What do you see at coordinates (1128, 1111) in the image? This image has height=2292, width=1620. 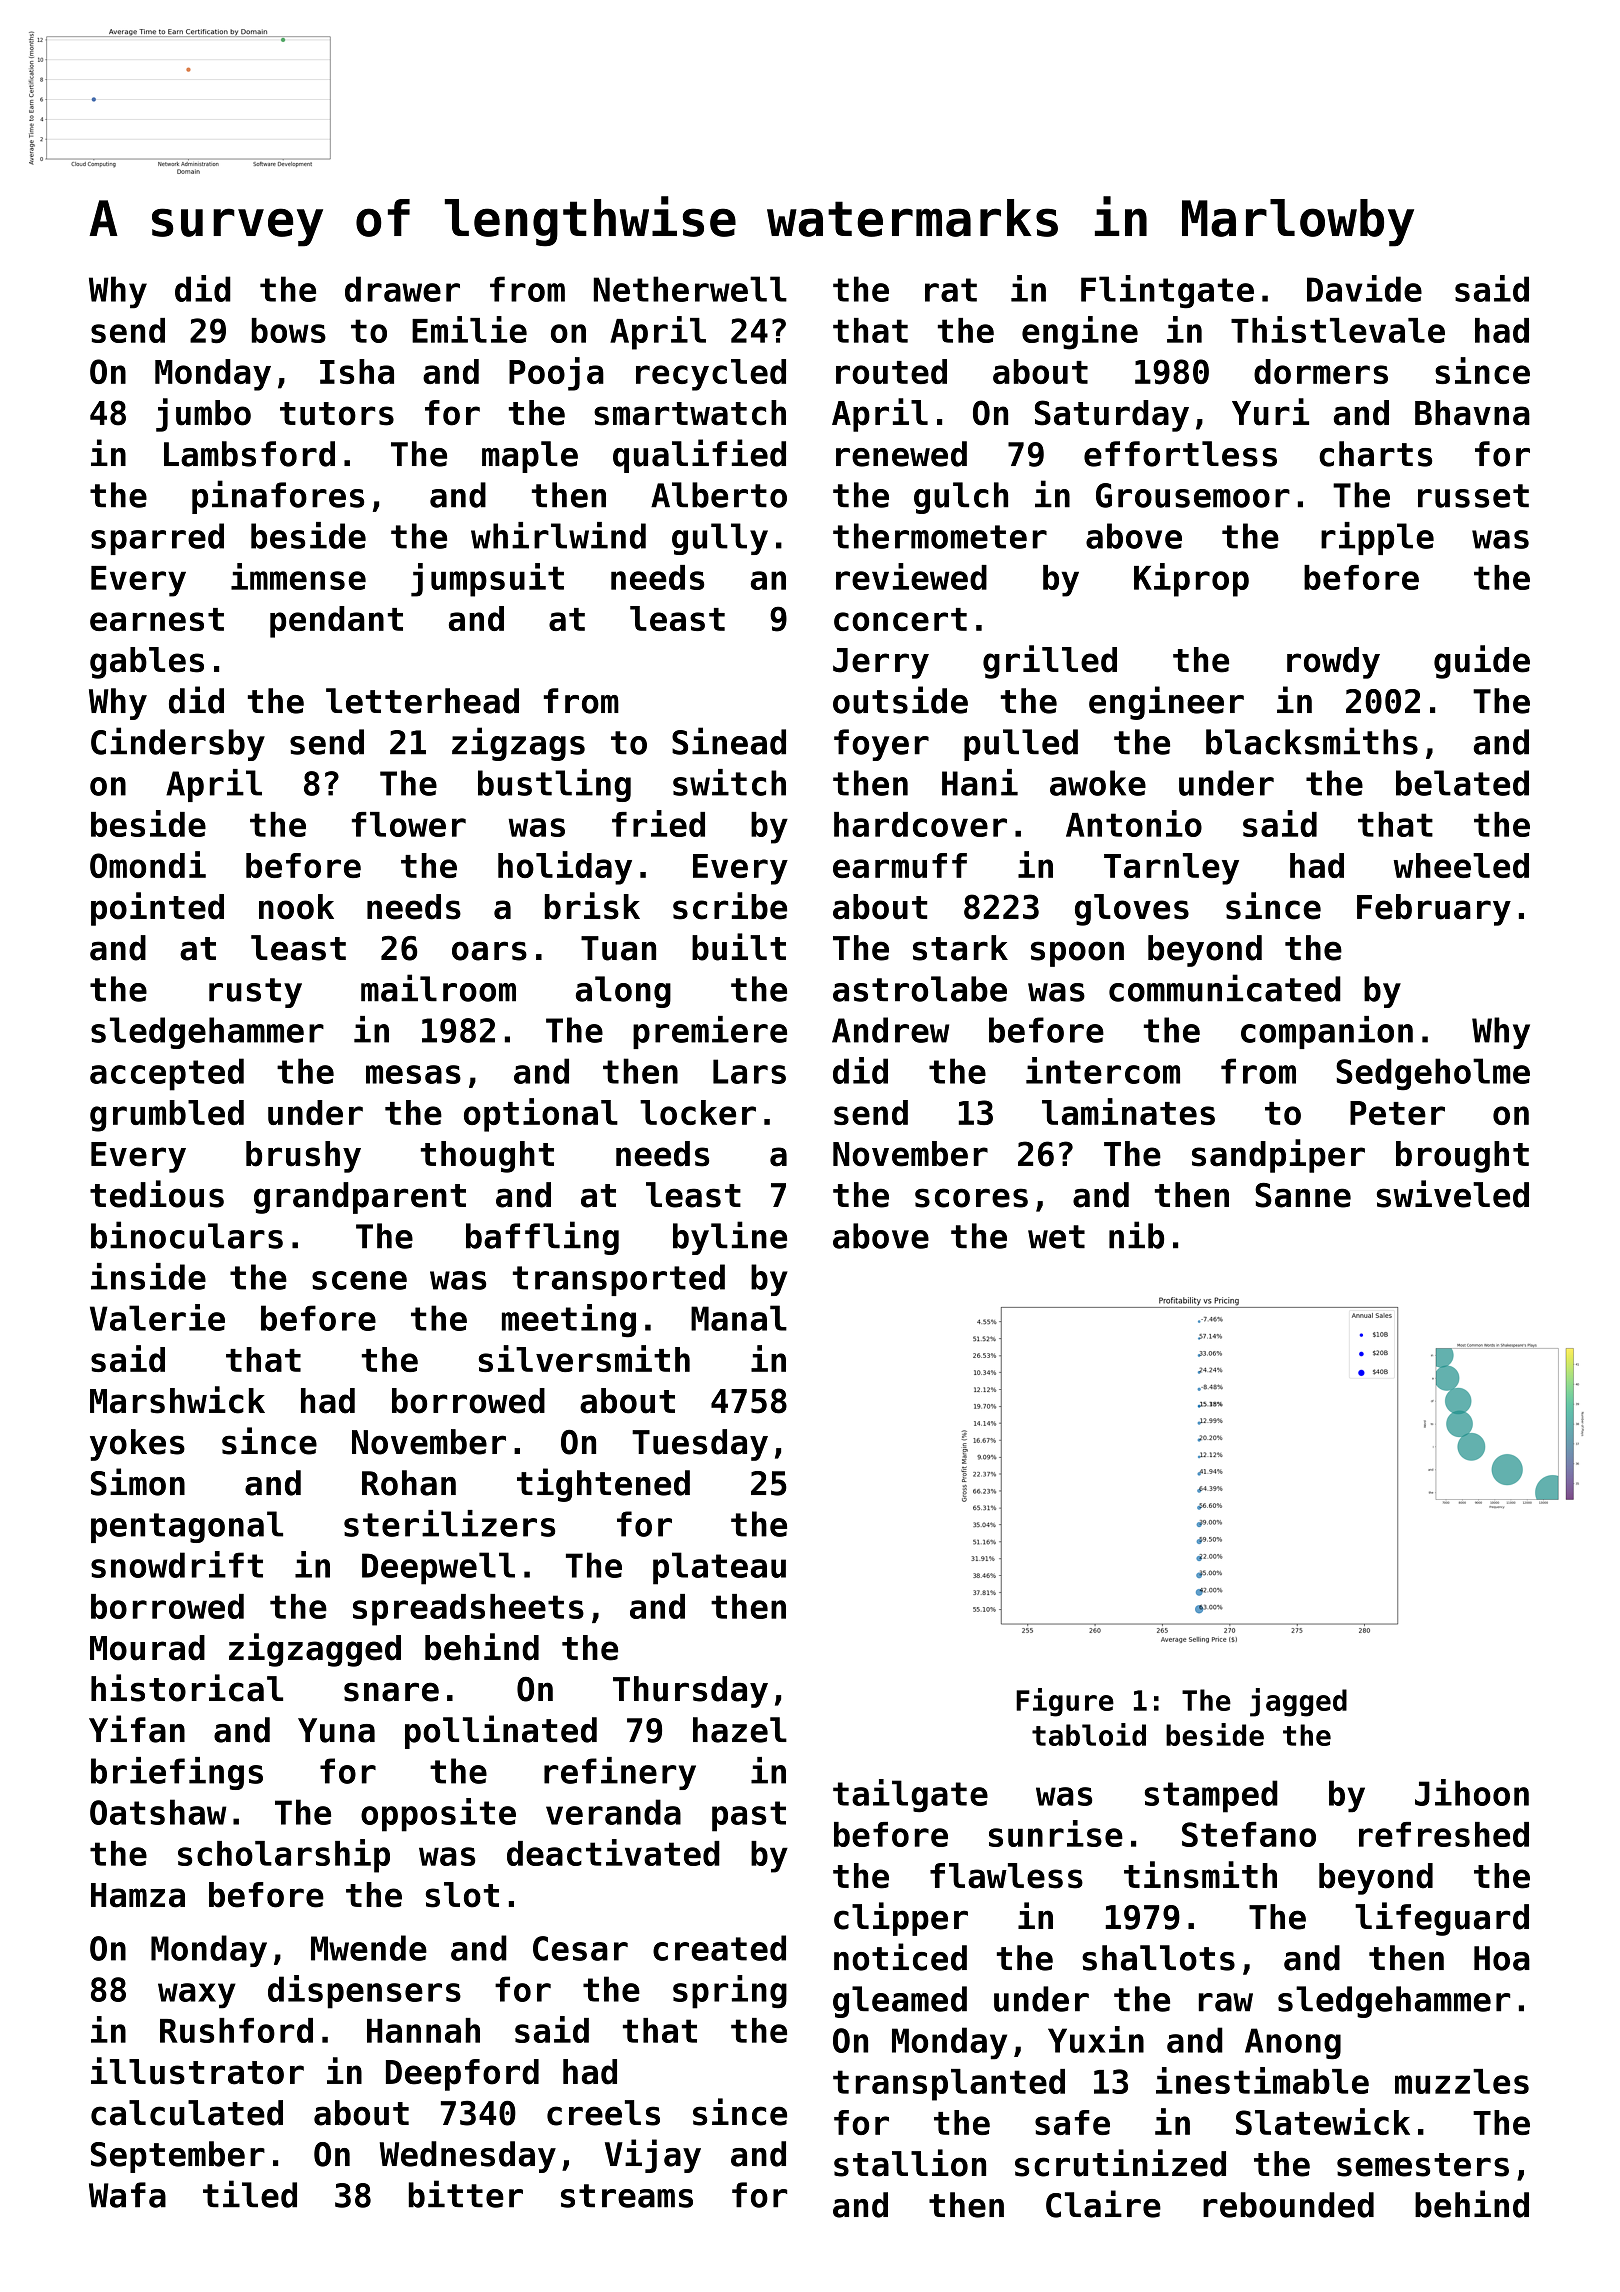 I see `laminates` at bounding box center [1128, 1111].
